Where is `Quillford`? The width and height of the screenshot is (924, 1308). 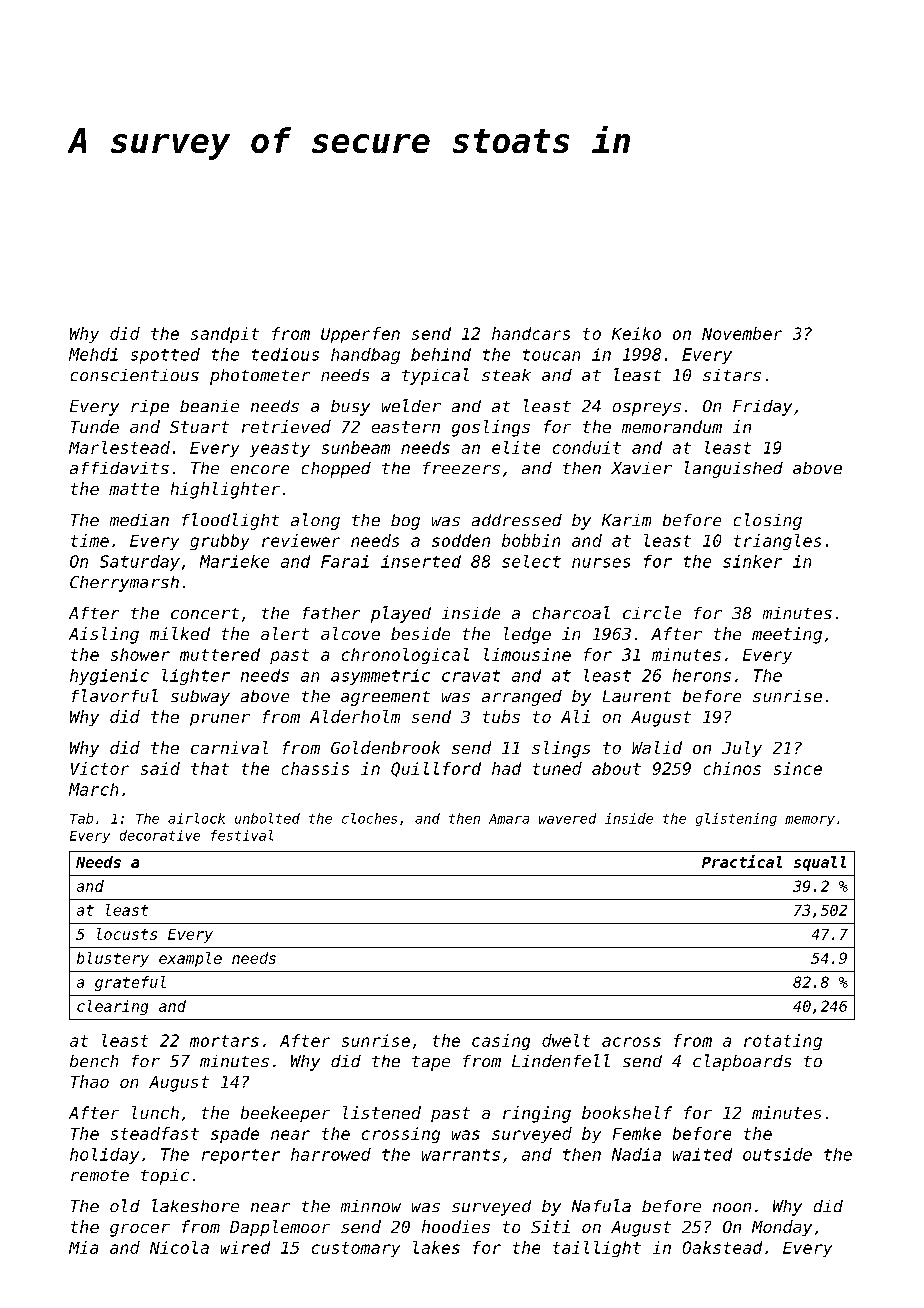
Quillford is located at coordinates (436, 769).
